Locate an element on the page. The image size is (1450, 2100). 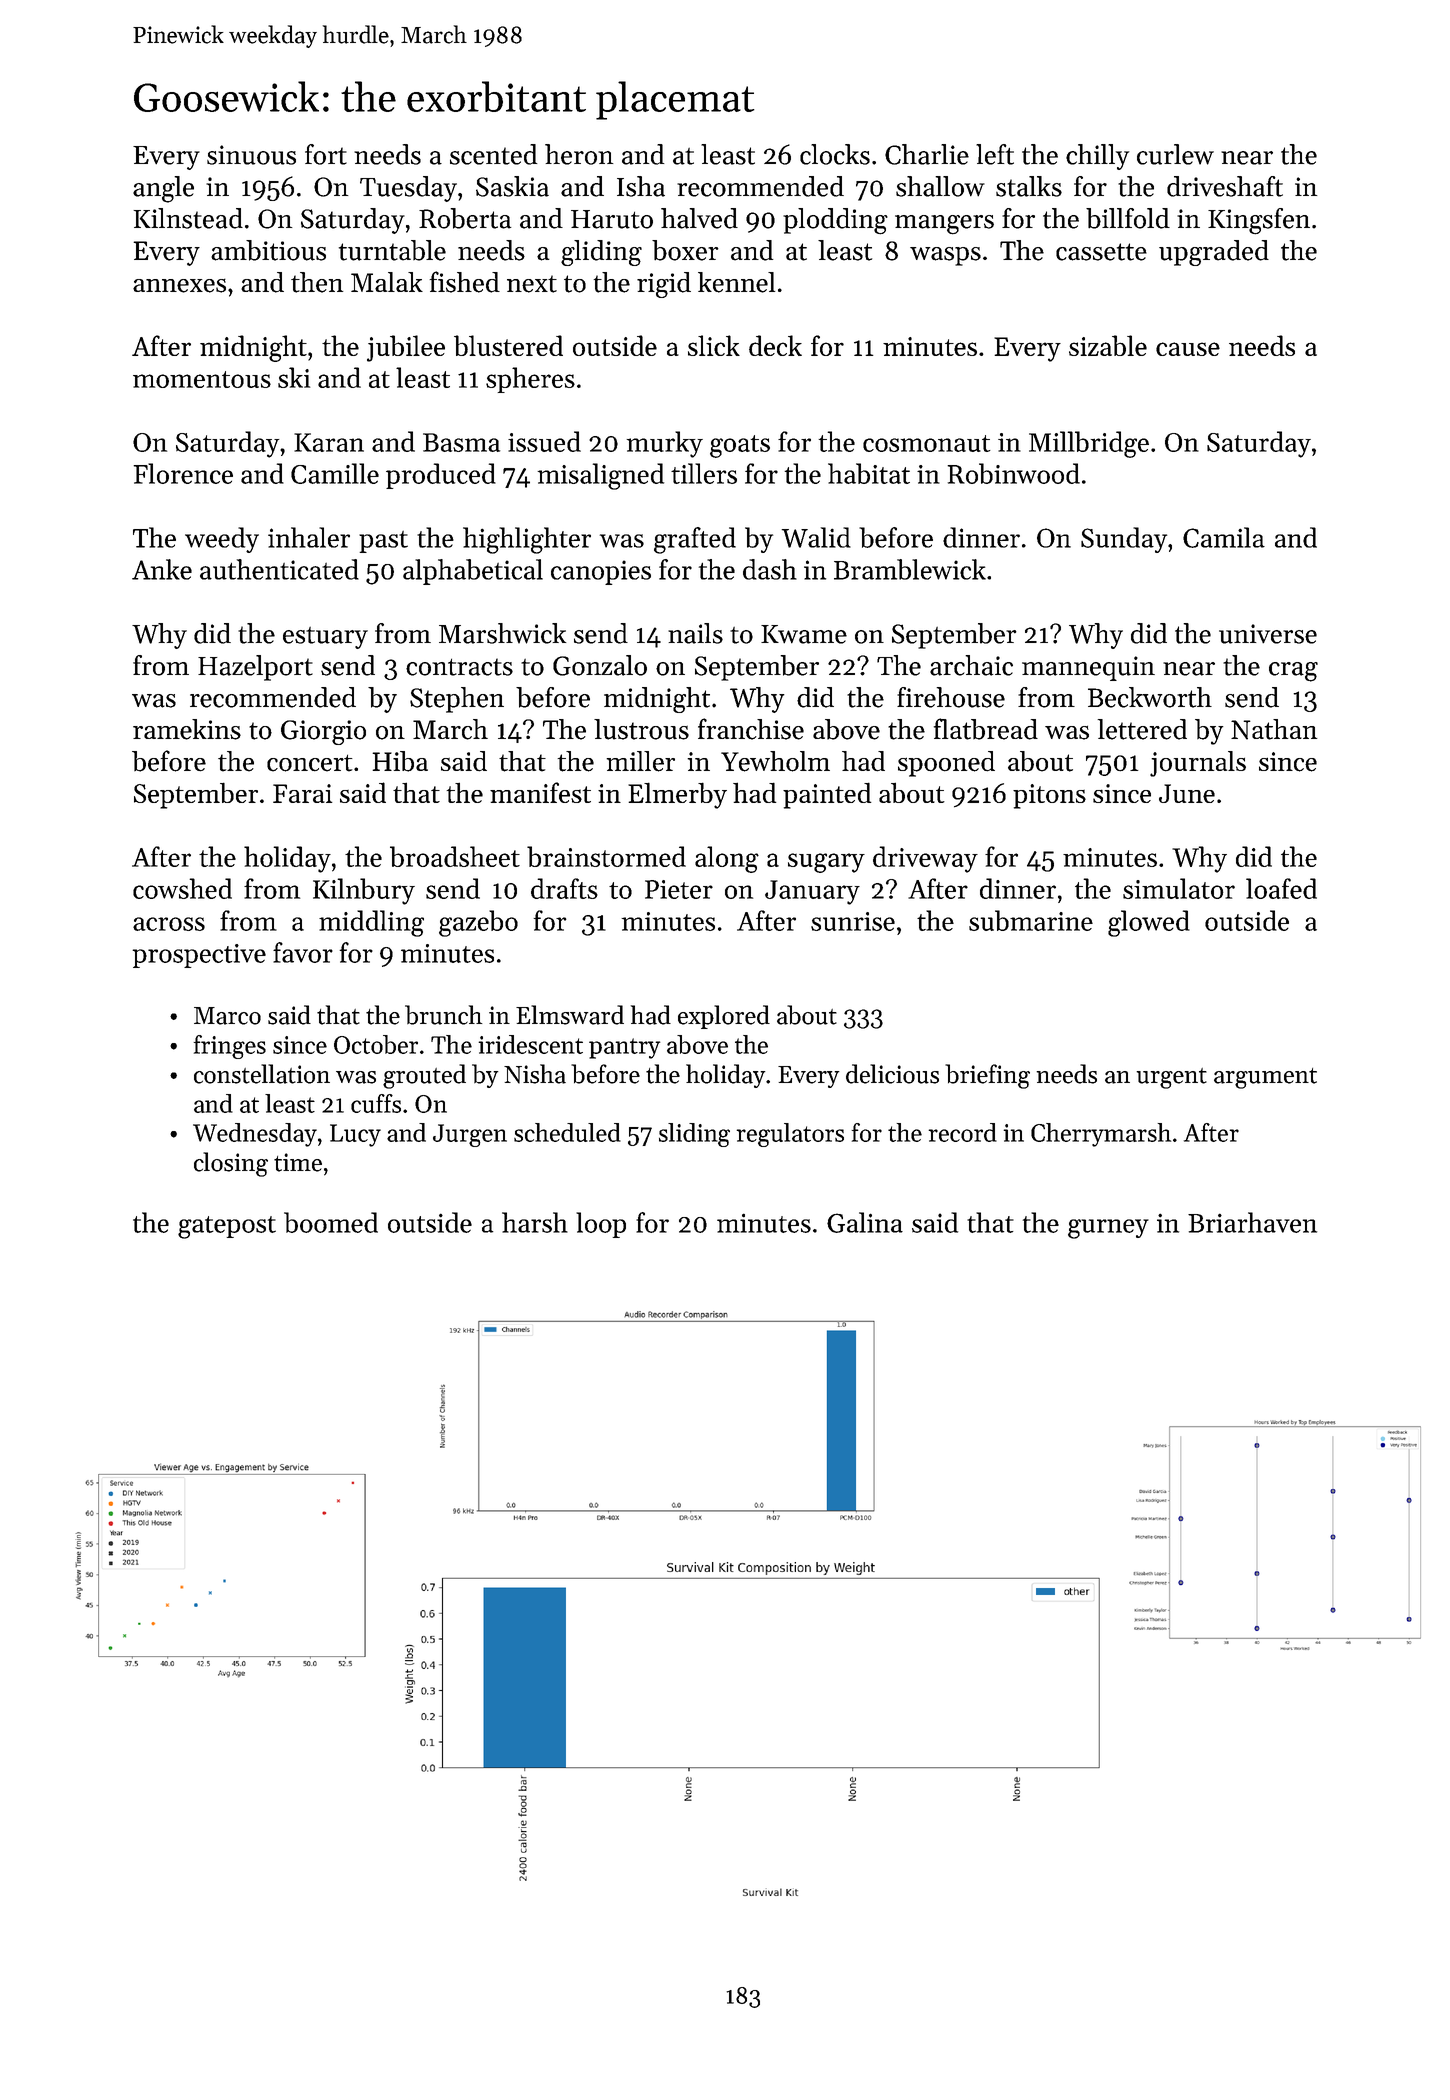
fort is located at coordinates (326, 154).
